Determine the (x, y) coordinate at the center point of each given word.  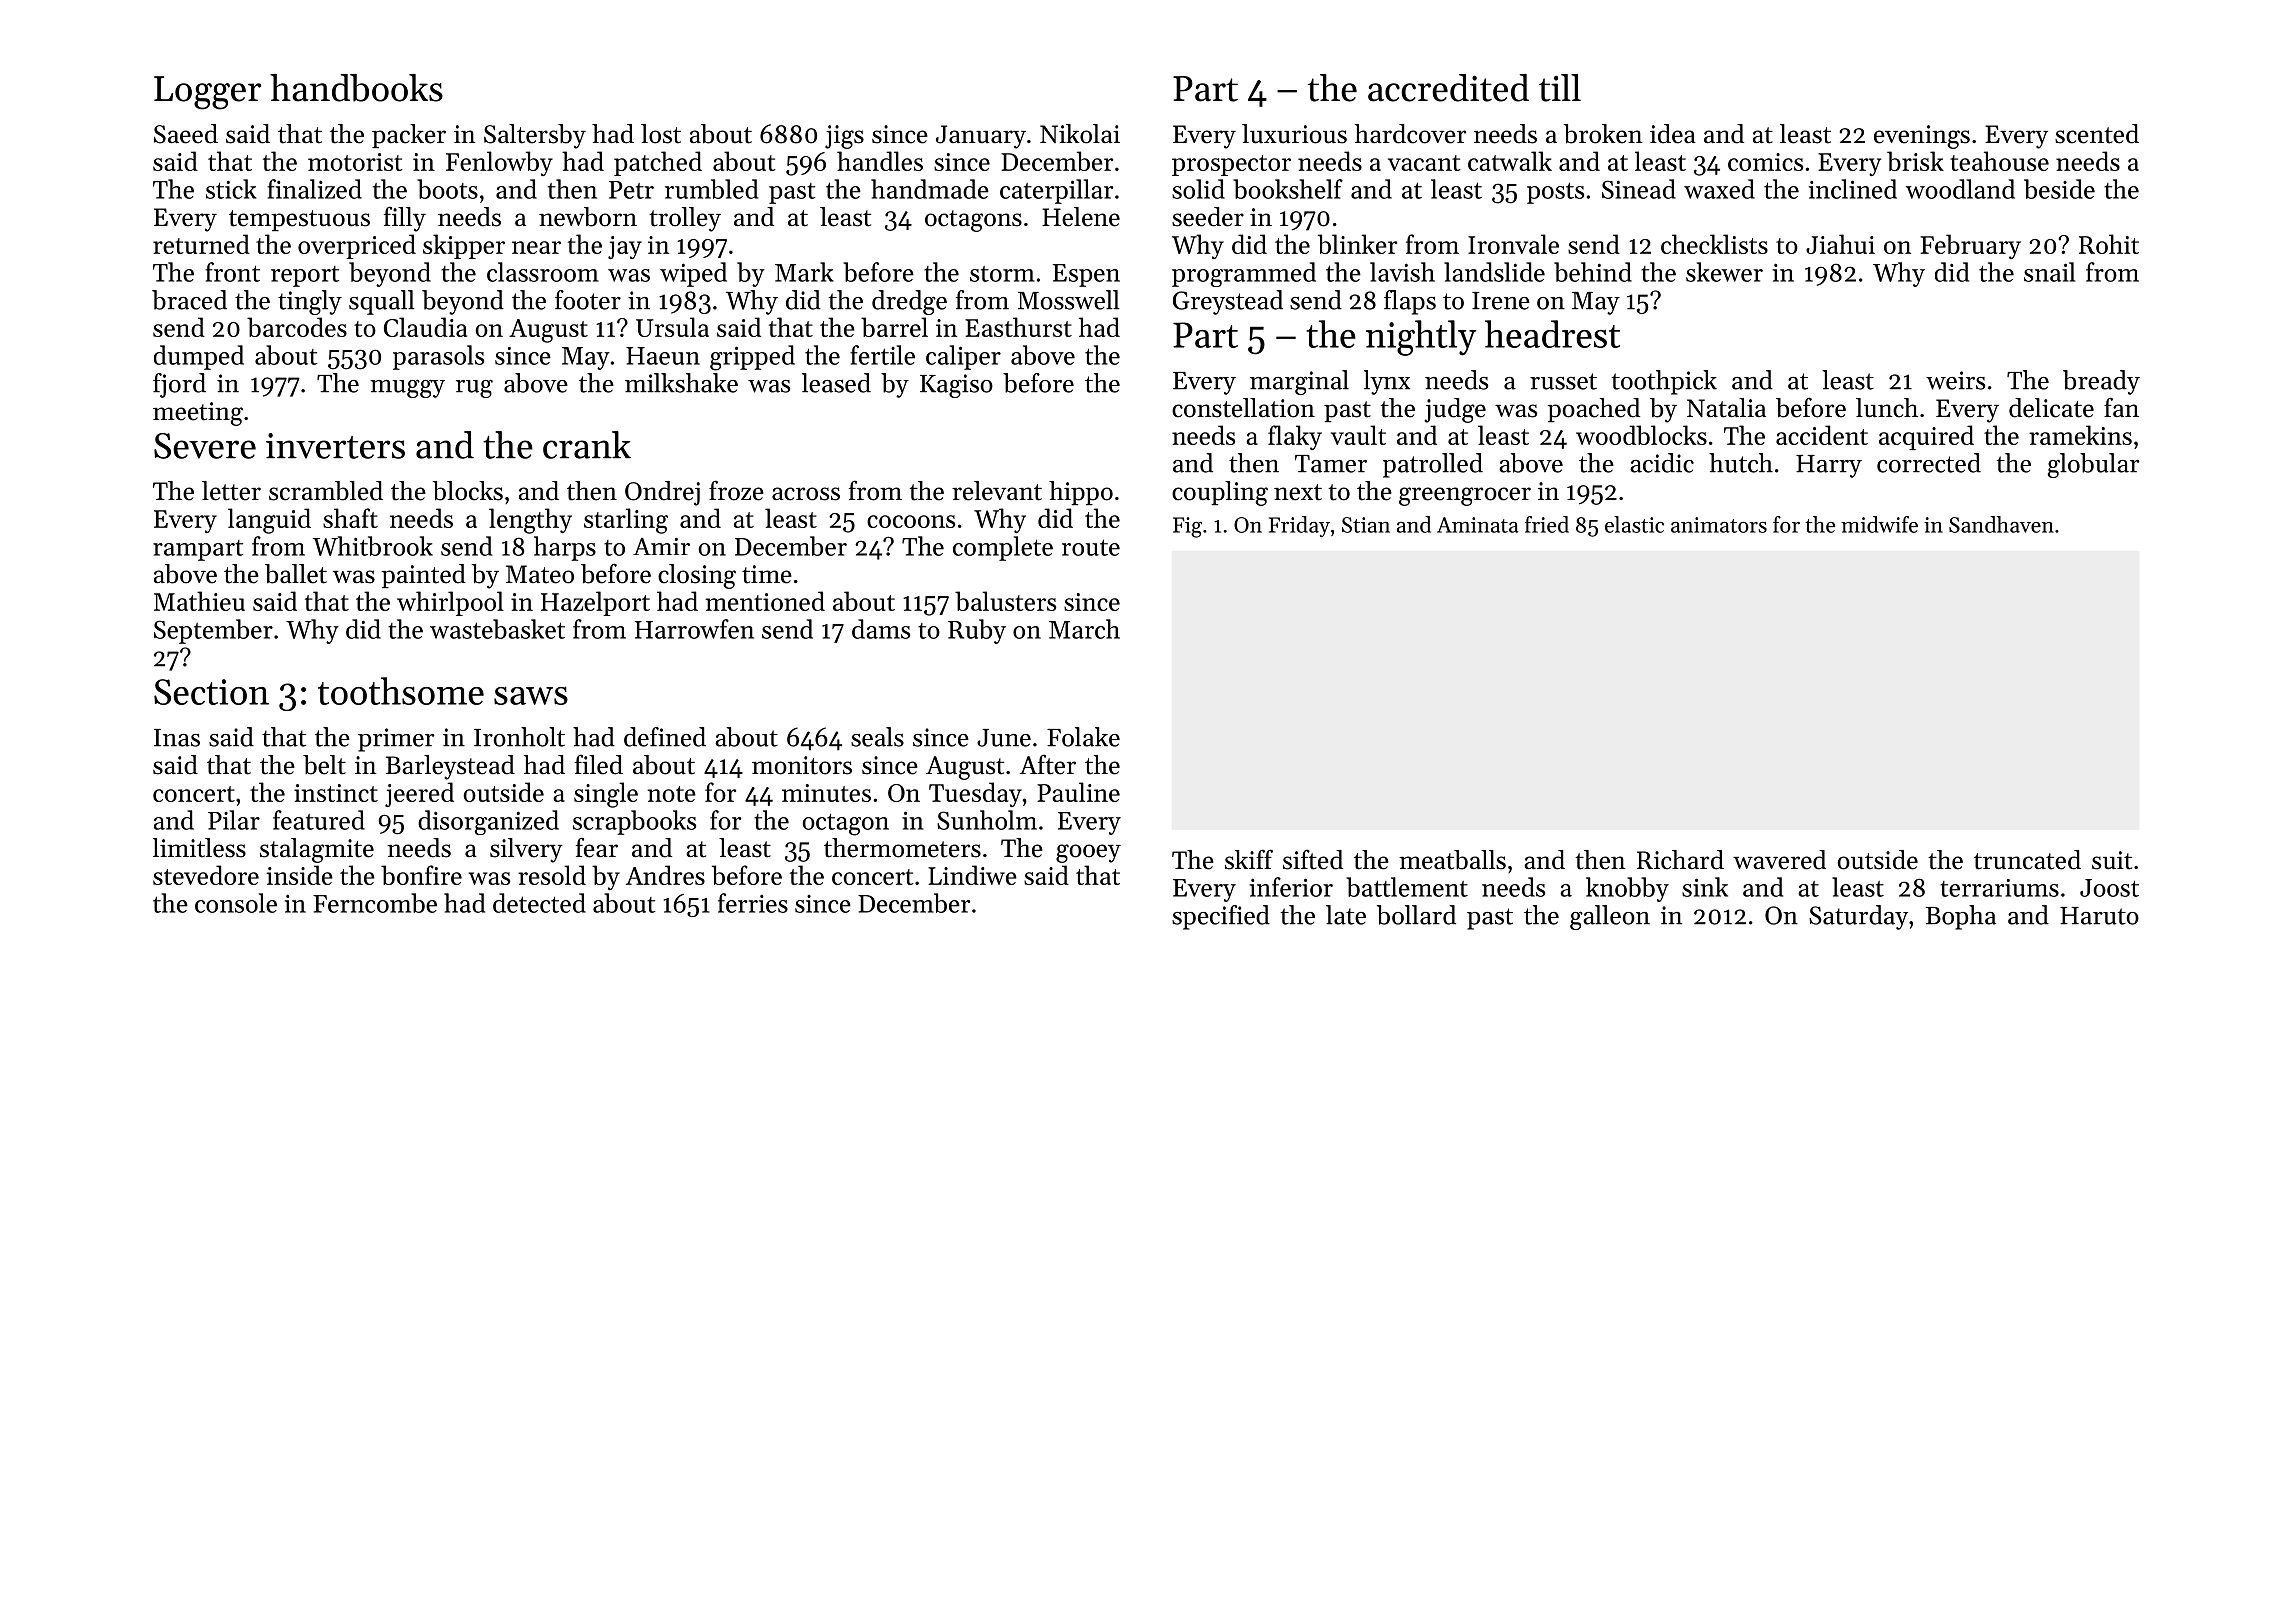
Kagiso (956, 386)
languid (269, 521)
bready (2101, 382)
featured (319, 820)
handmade (930, 189)
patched (658, 163)
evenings (1922, 137)
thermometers (902, 848)
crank (587, 445)
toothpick (1664, 382)
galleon (1610, 917)
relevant (997, 491)
